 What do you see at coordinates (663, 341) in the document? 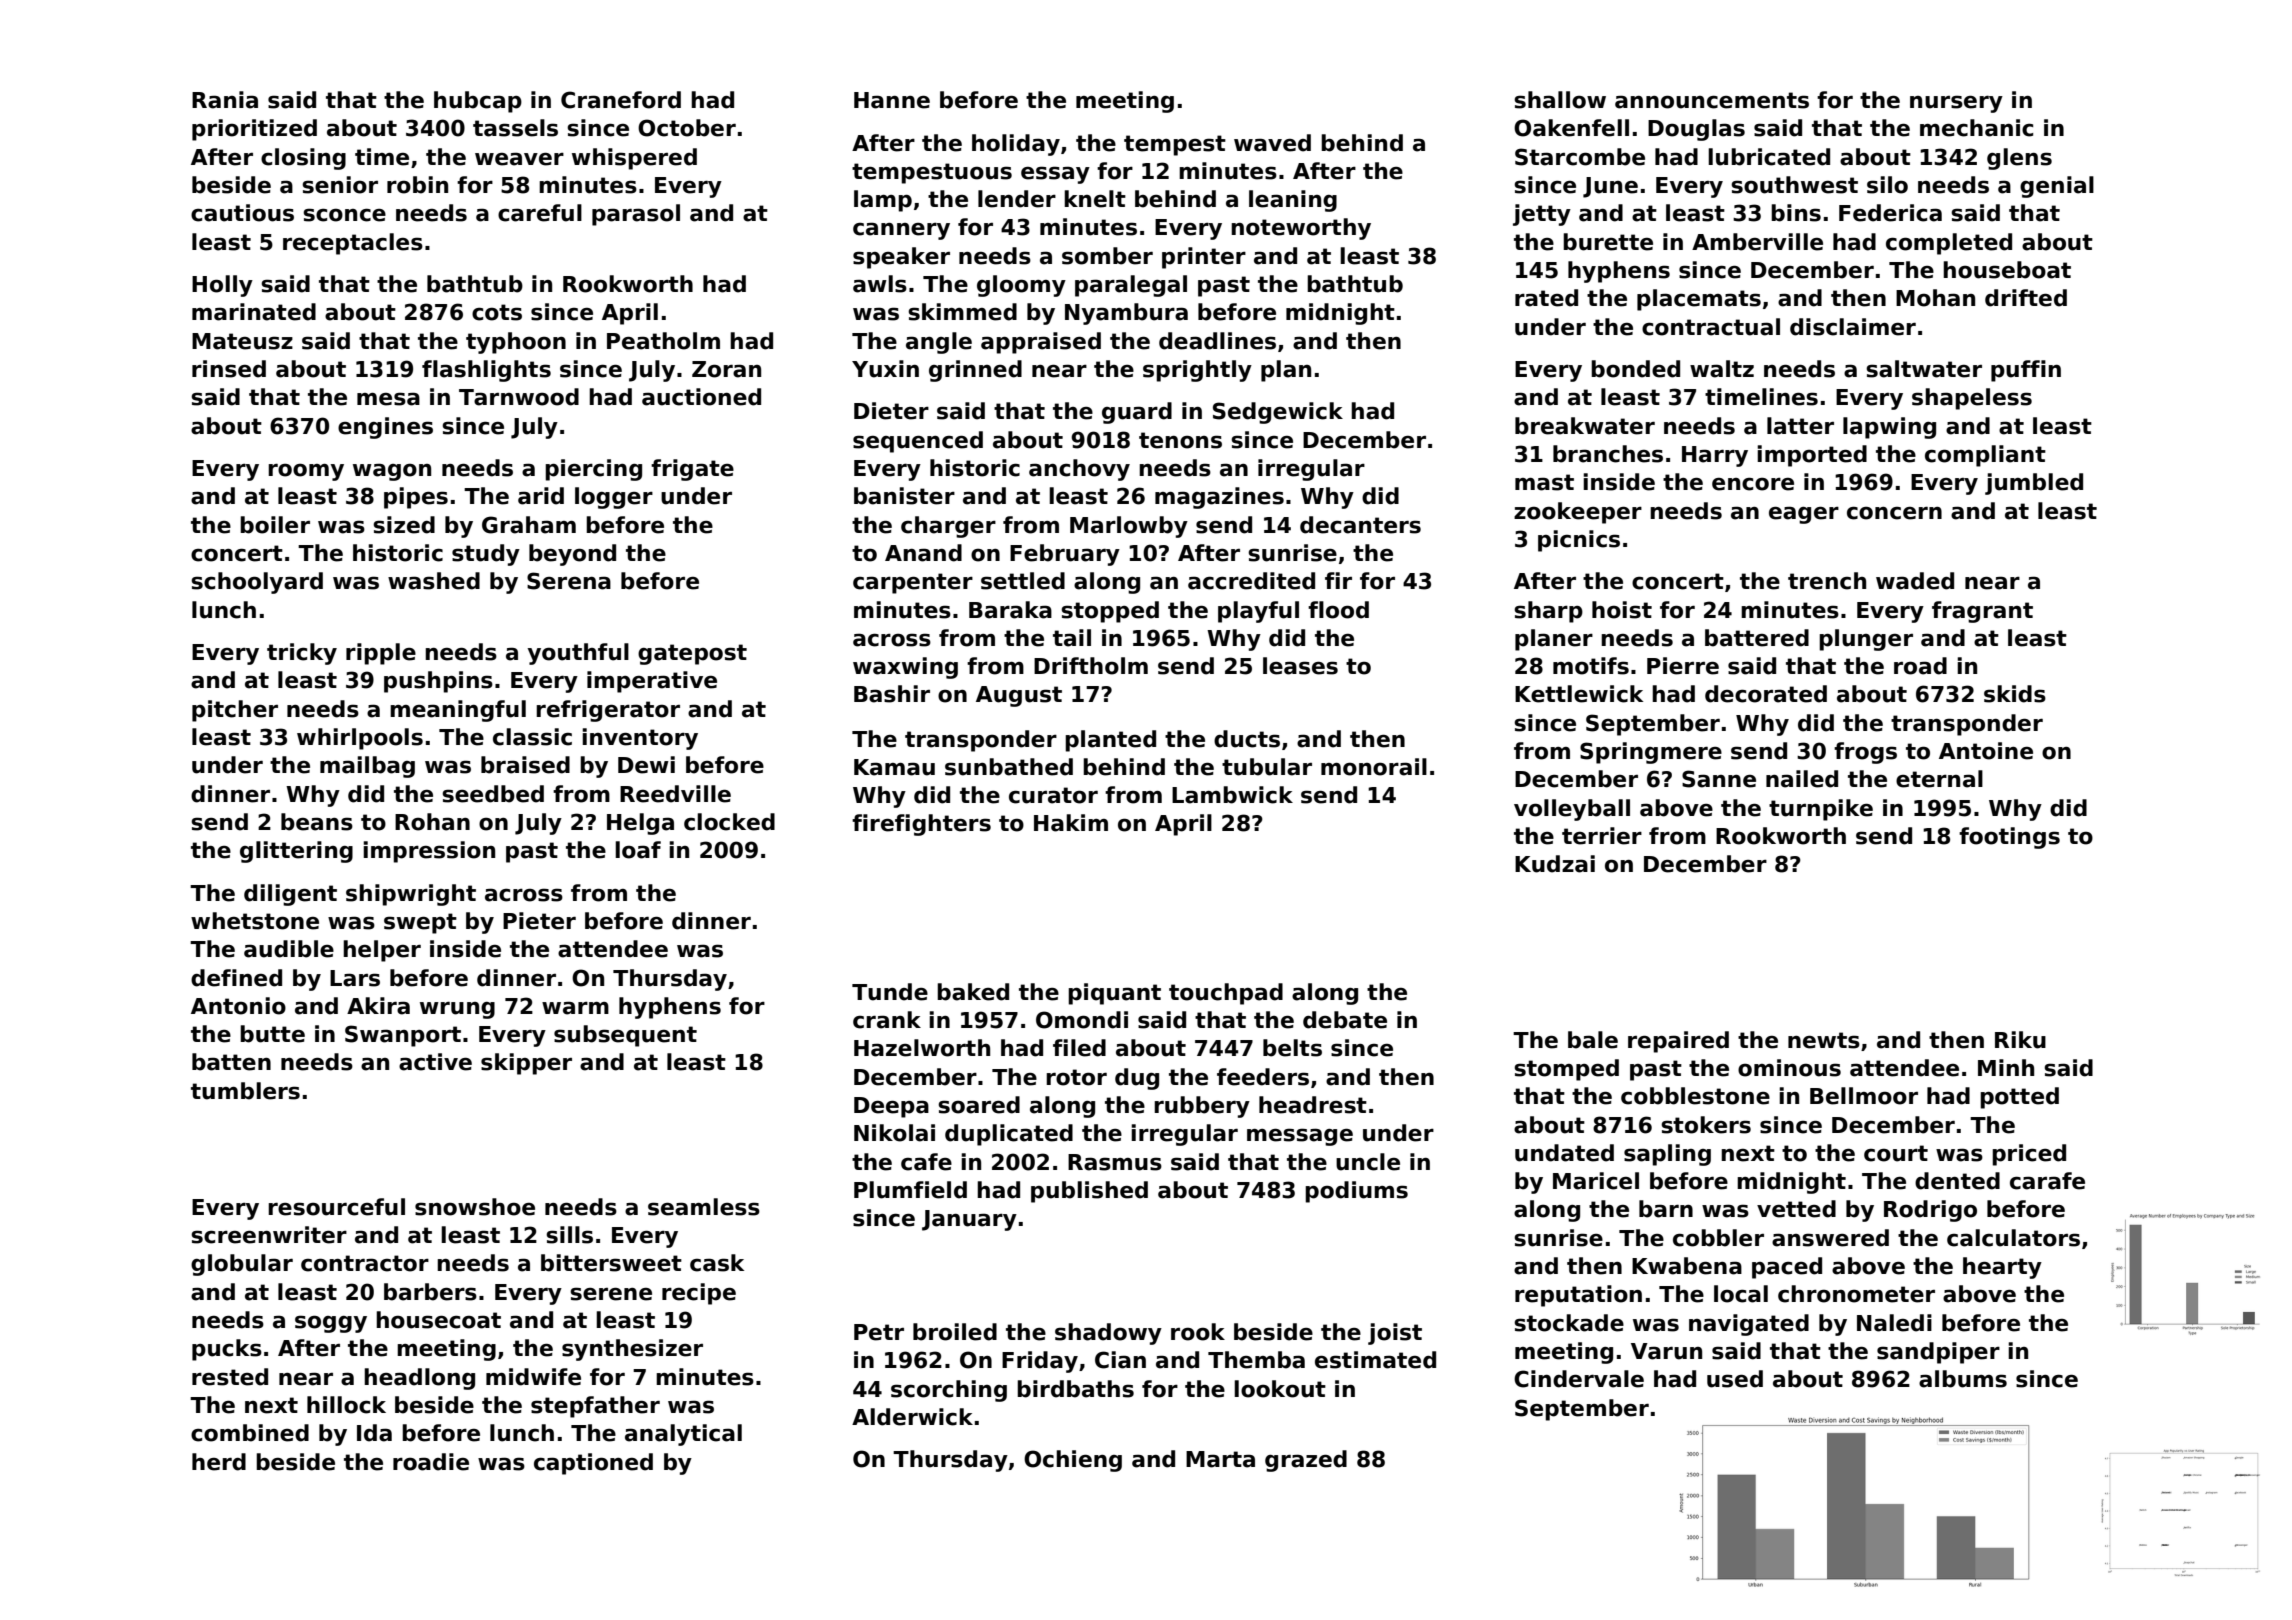
I see `Peatholm` at bounding box center [663, 341].
